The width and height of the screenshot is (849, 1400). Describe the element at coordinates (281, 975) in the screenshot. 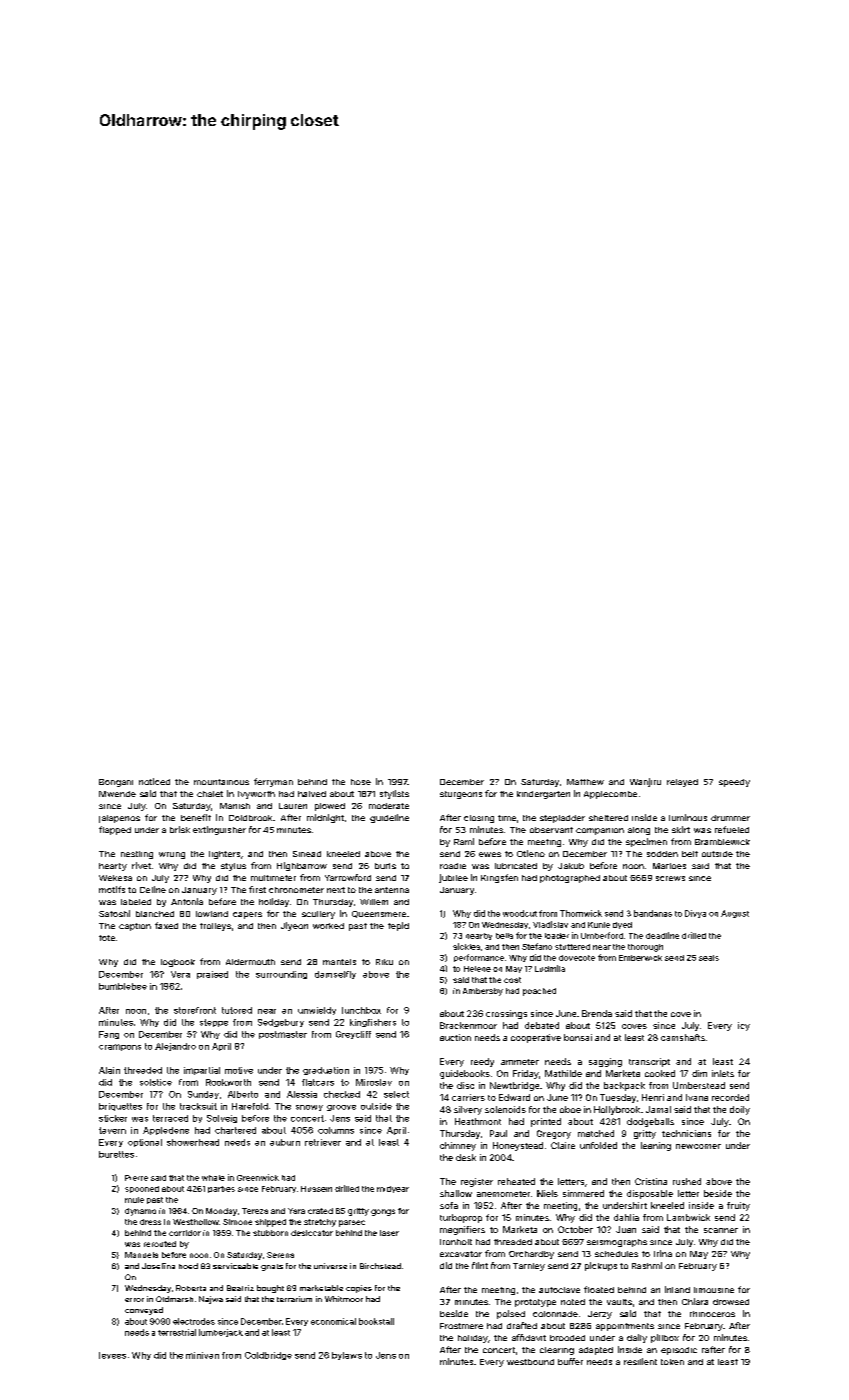

I see `surrounding` at that location.
